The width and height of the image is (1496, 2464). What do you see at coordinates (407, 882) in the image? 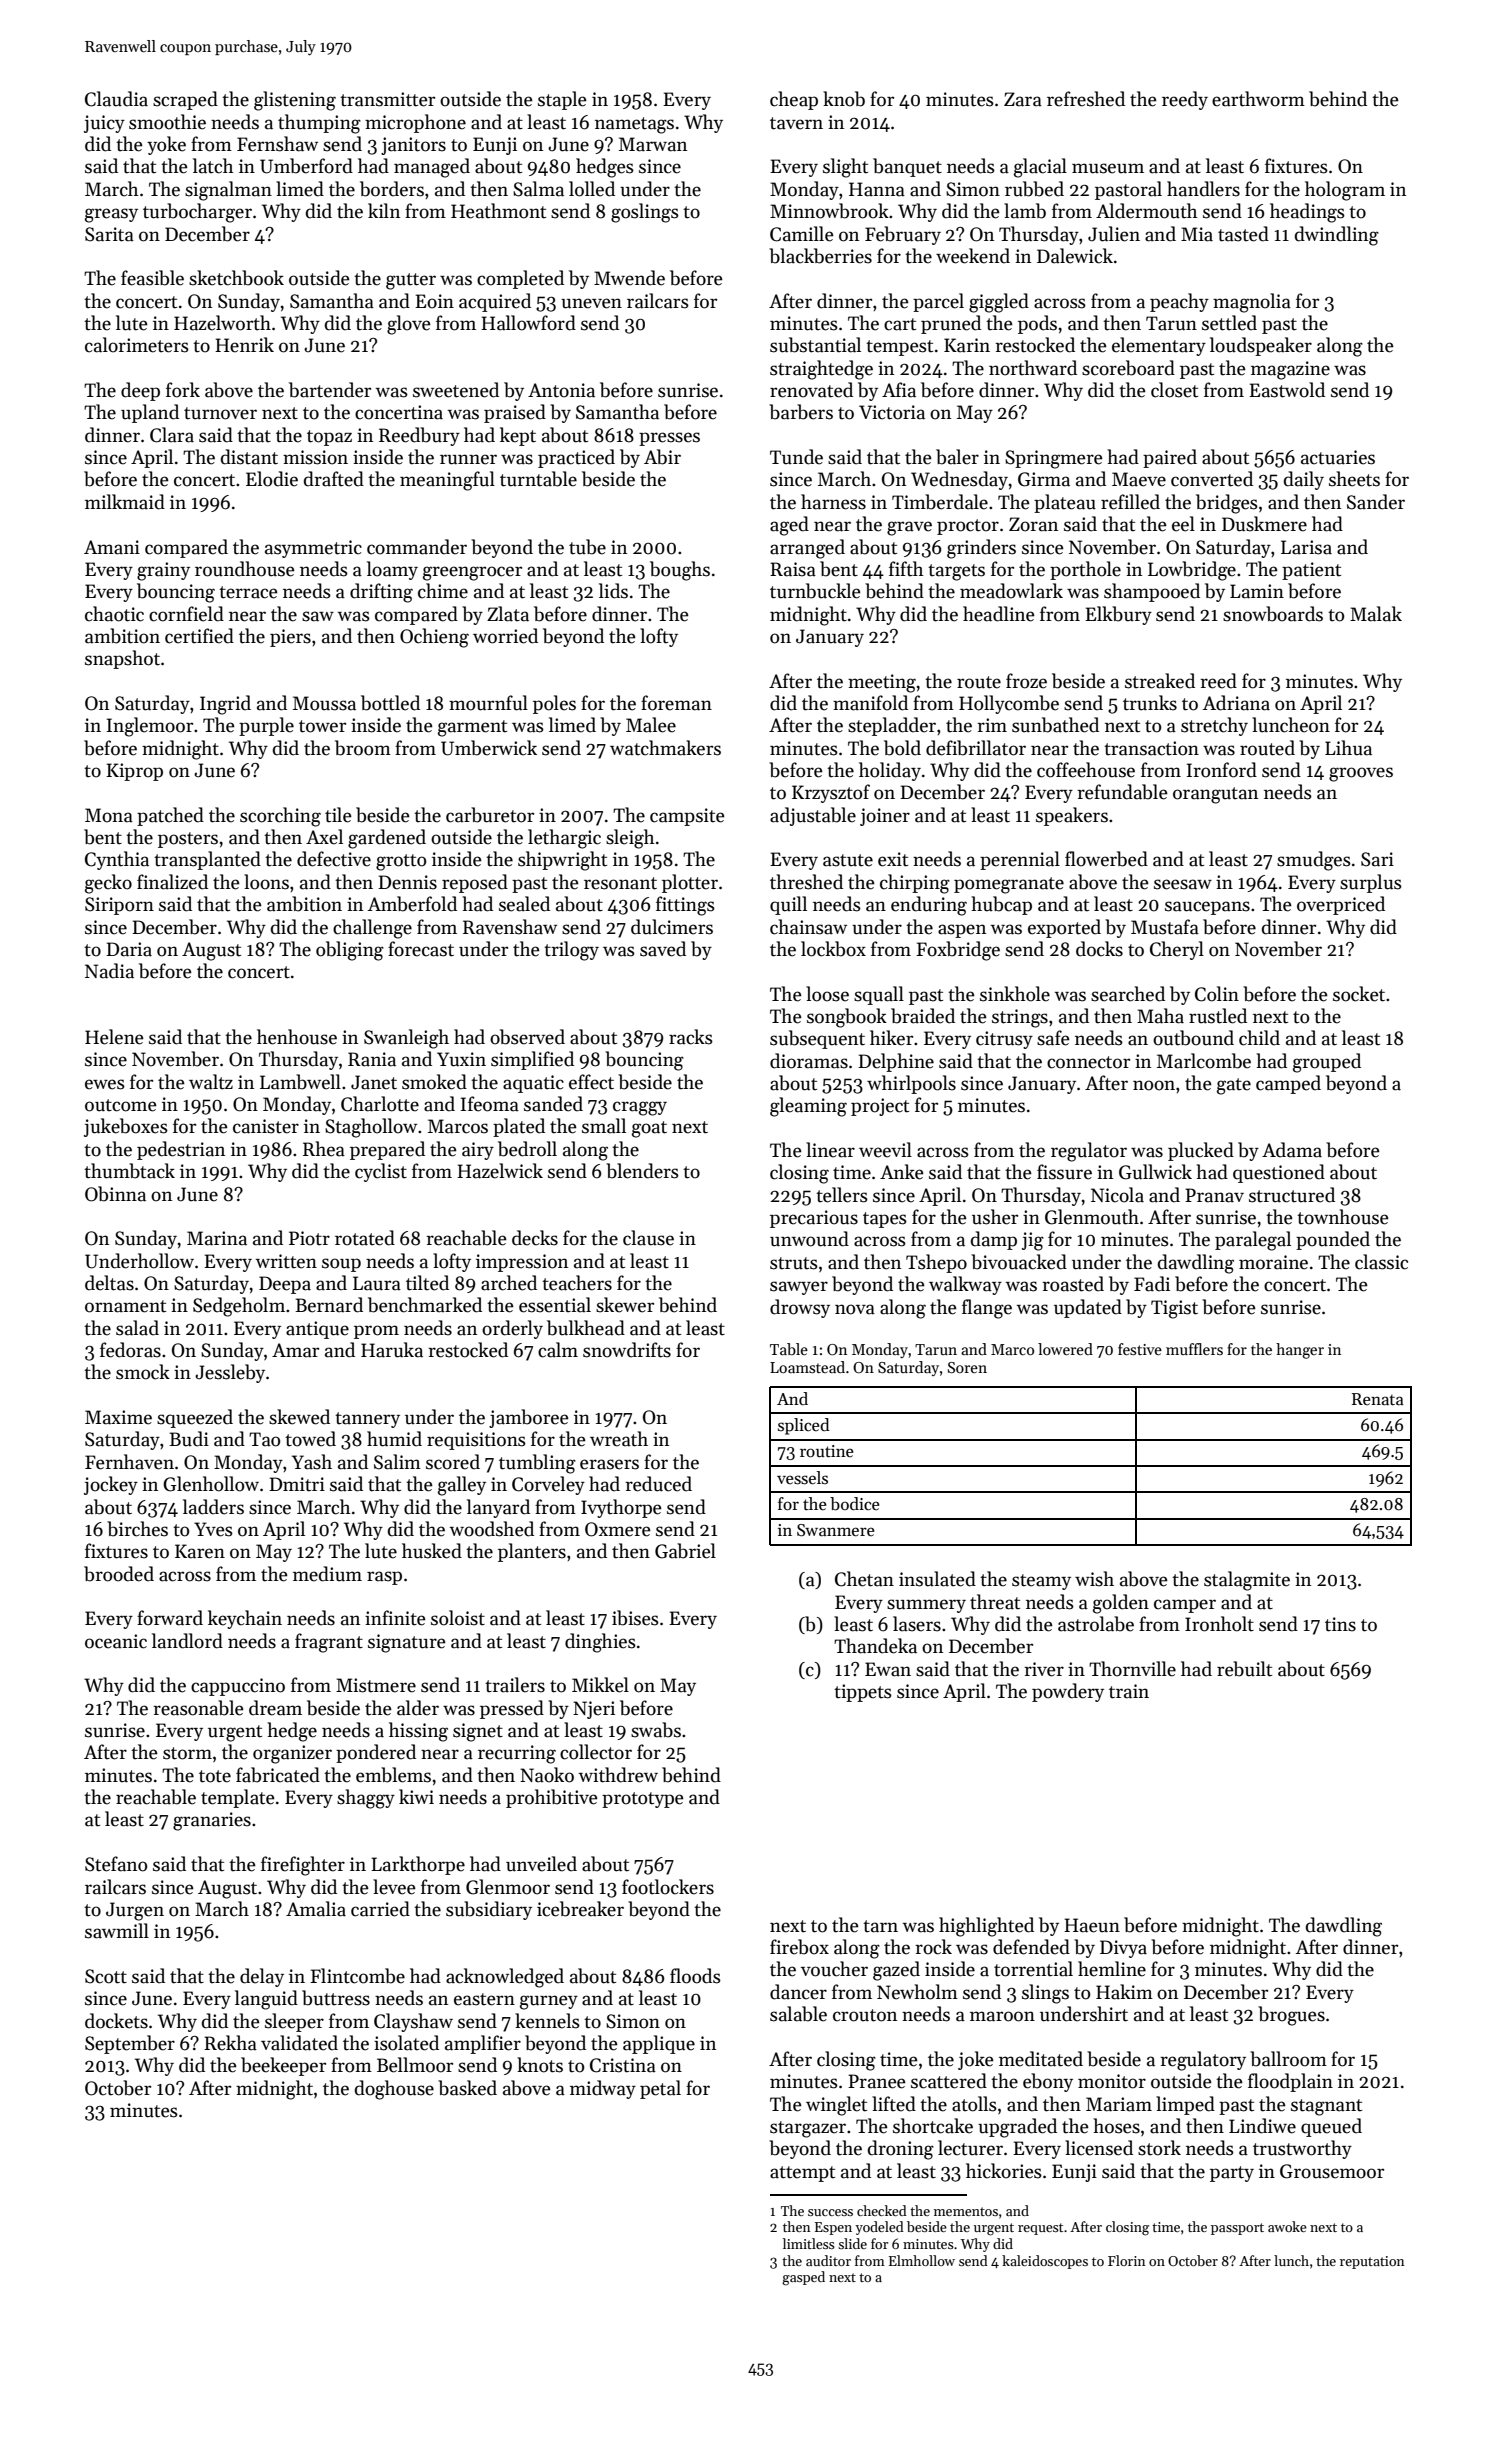
I see `Dennis` at bounding box center [407, 882].
